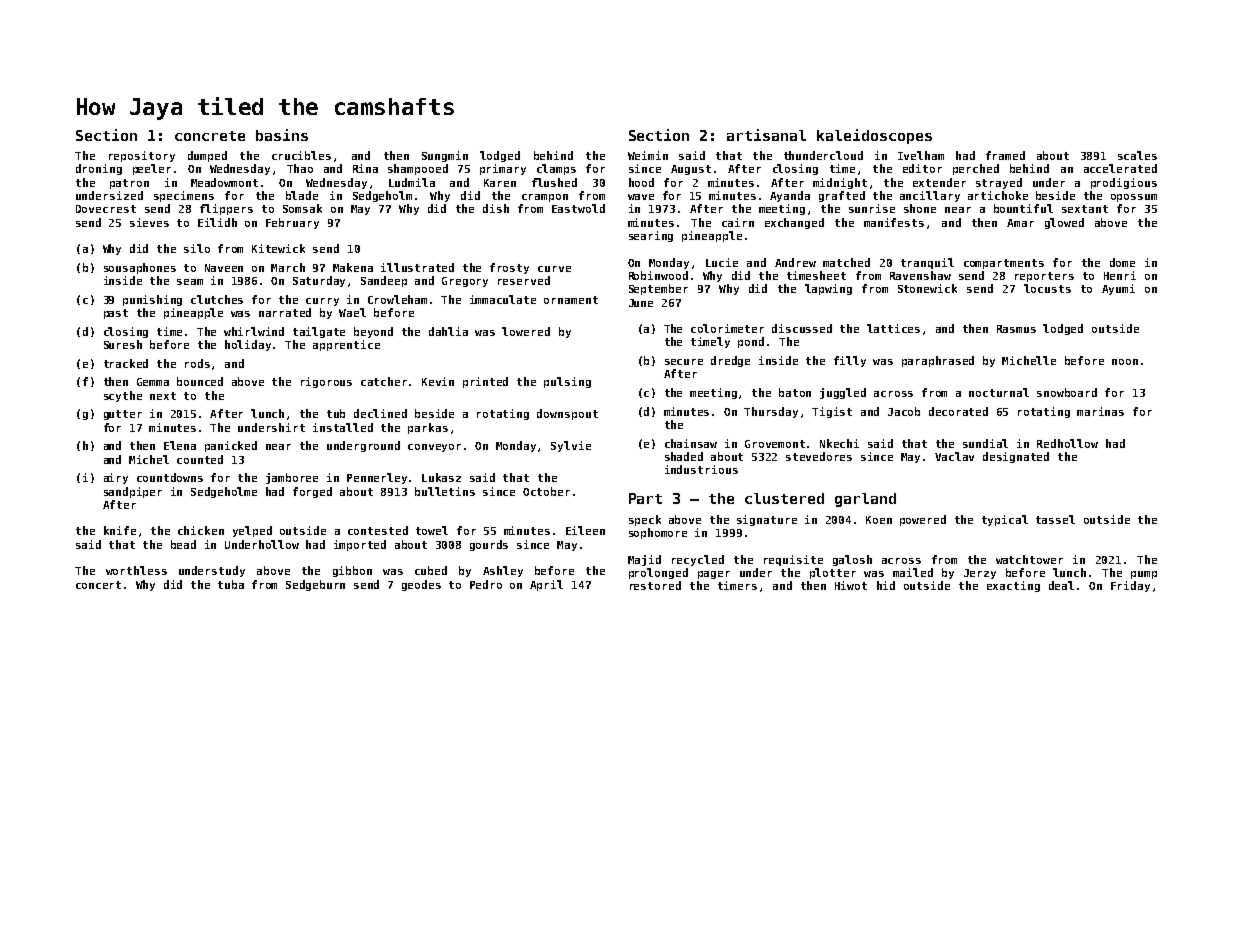  What do you see at coordinates (184, 196) in the screenshot?
I see `specimens` at bounding box center [184, 196].
